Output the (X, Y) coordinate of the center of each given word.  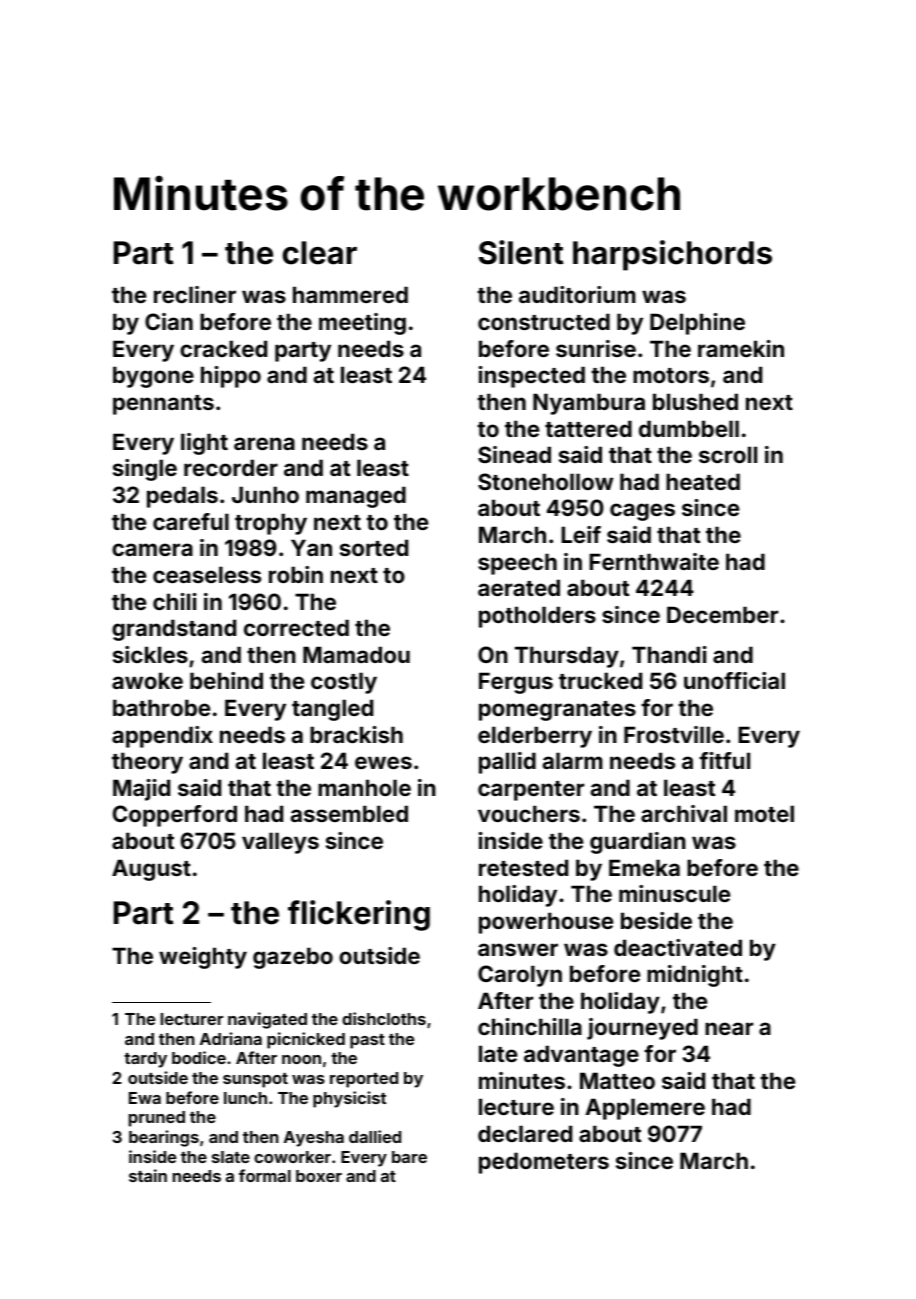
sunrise (596, 348)
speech (517, 564)
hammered (350, 294)
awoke (147, 680)
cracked (223, 348)
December (722, 614)
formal (265, 1175)
